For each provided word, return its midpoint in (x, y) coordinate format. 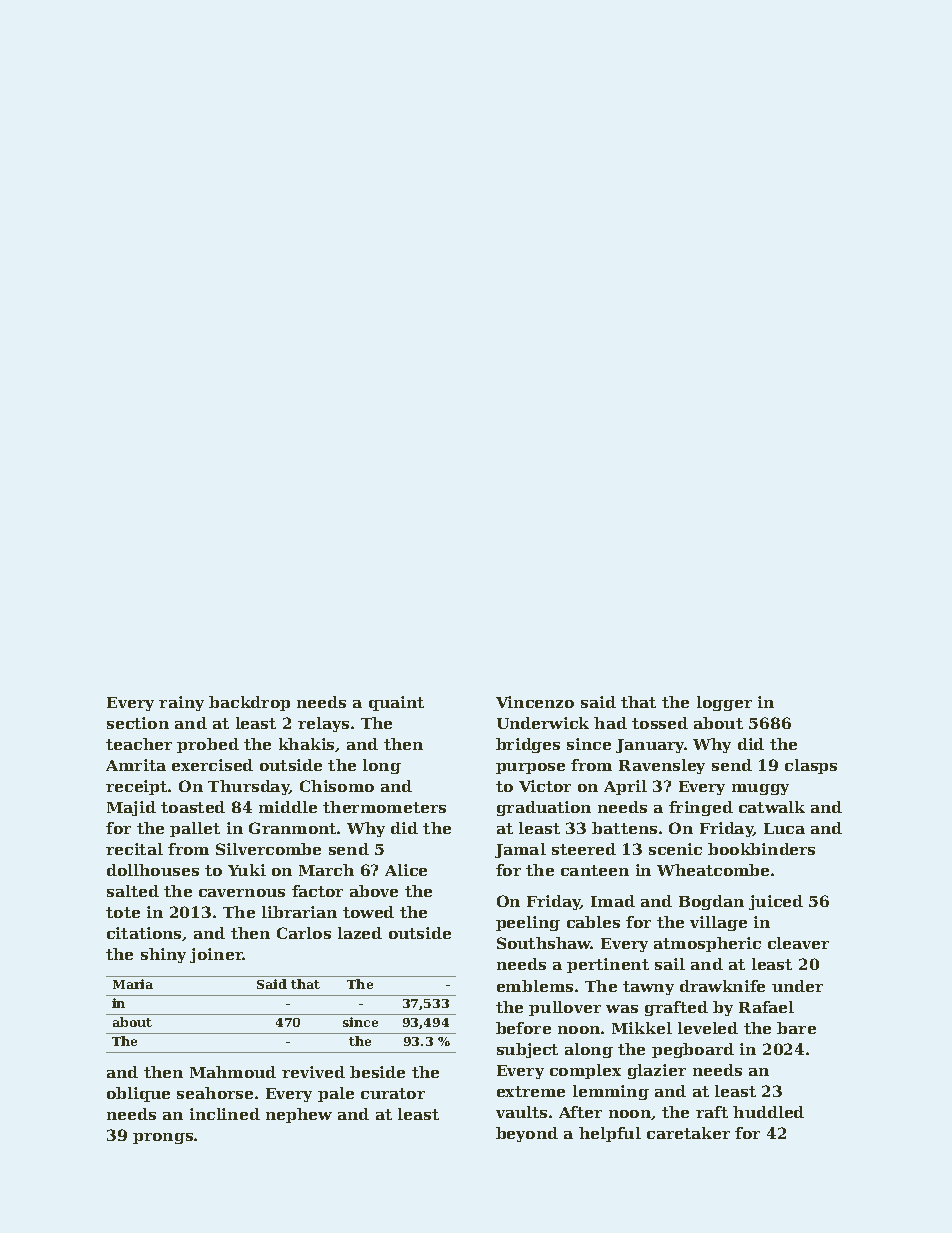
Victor (545, 786)
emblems (535, 986)
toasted (193, 807)
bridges (528, 745)
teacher (139, 744)
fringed (701, 808)
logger (724, 703)
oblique (138, 1094)
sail (670, 964)
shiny (163, 955)
